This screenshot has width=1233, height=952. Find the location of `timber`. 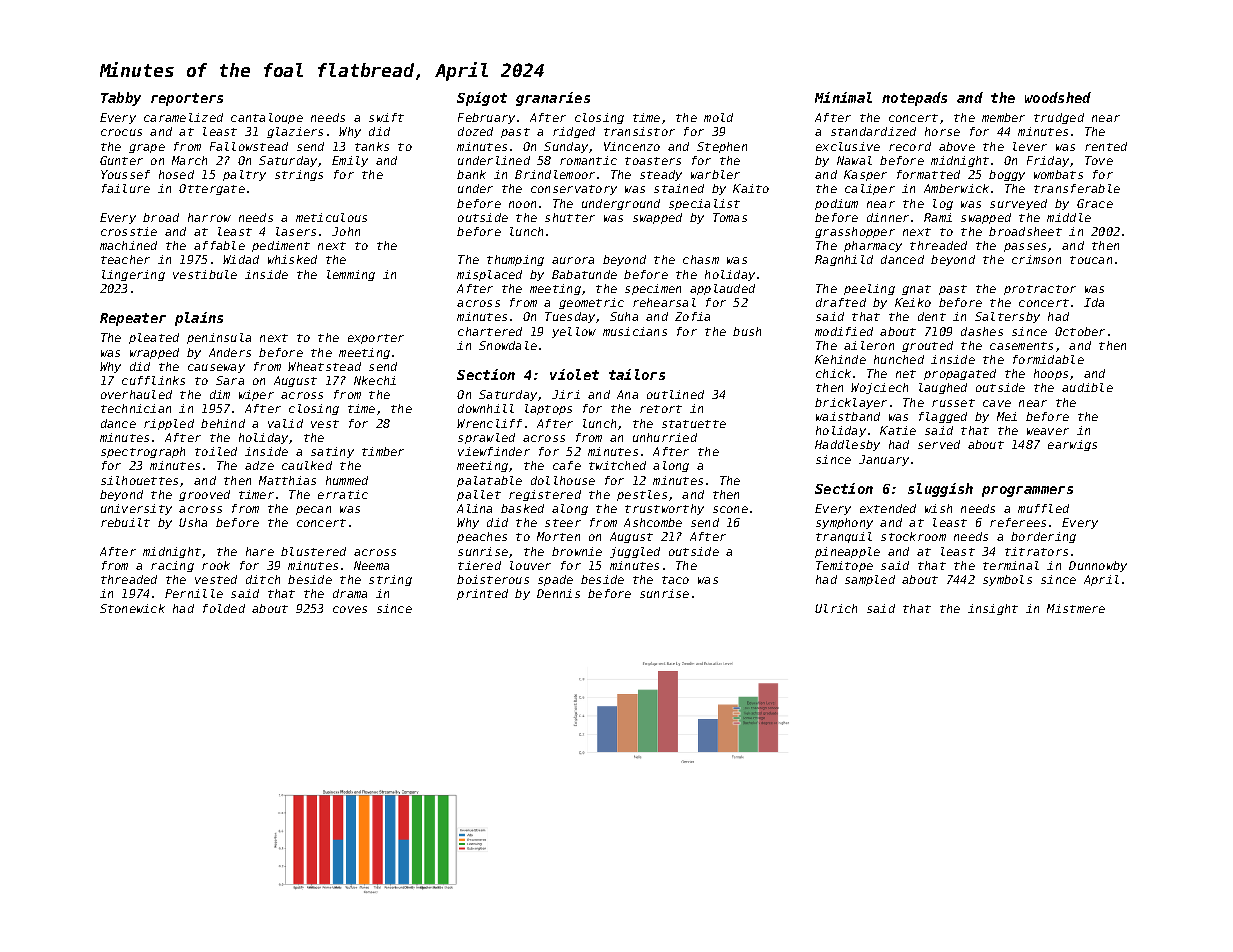

timber is located at coordinates (383, 451).
